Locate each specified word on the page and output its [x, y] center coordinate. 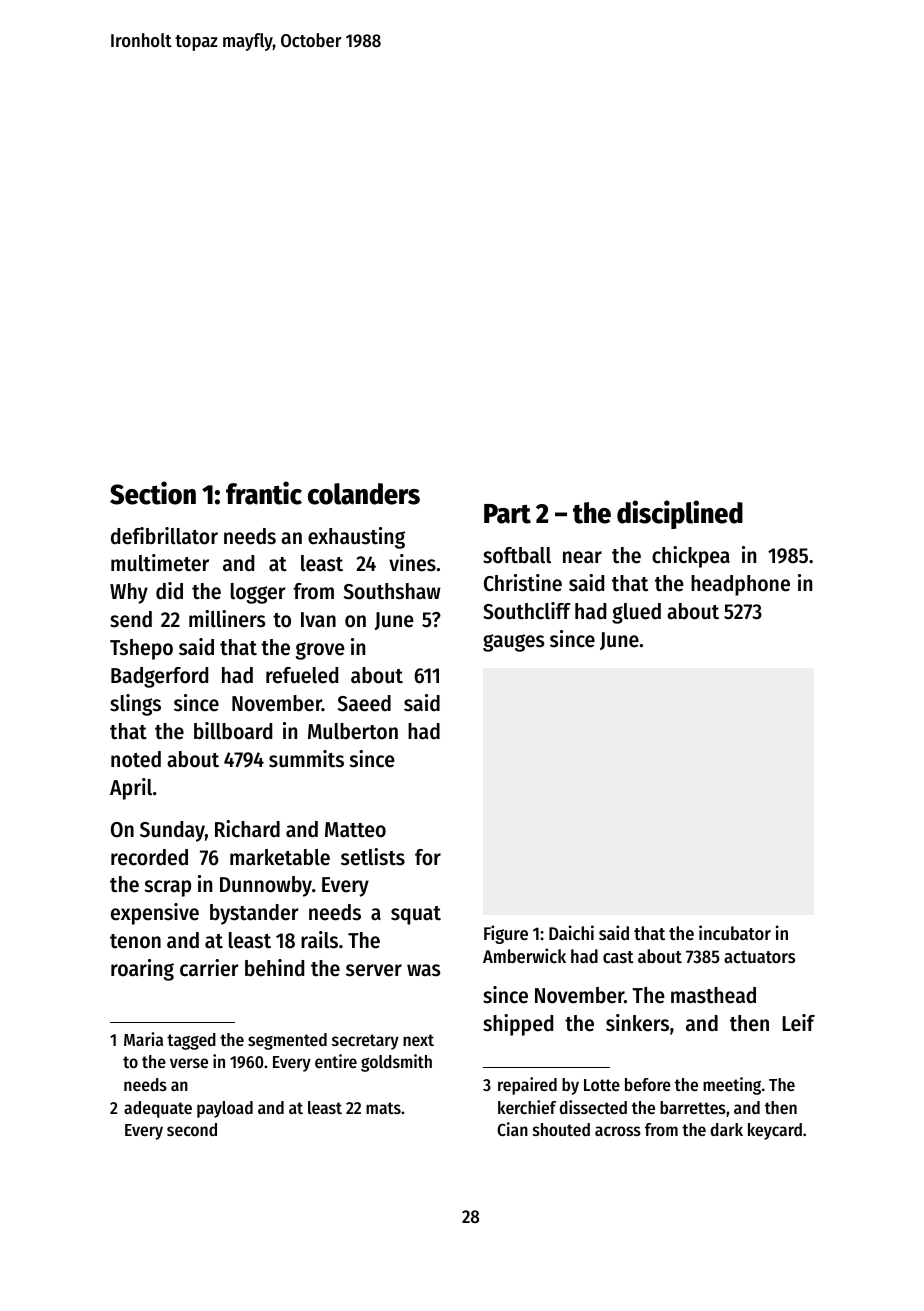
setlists [373, 857]
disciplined [680, 514]
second [192, 1129]
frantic [264, 493]
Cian [512, 1129]
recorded [149, 857]
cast [618, 957]
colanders [364, 494]
